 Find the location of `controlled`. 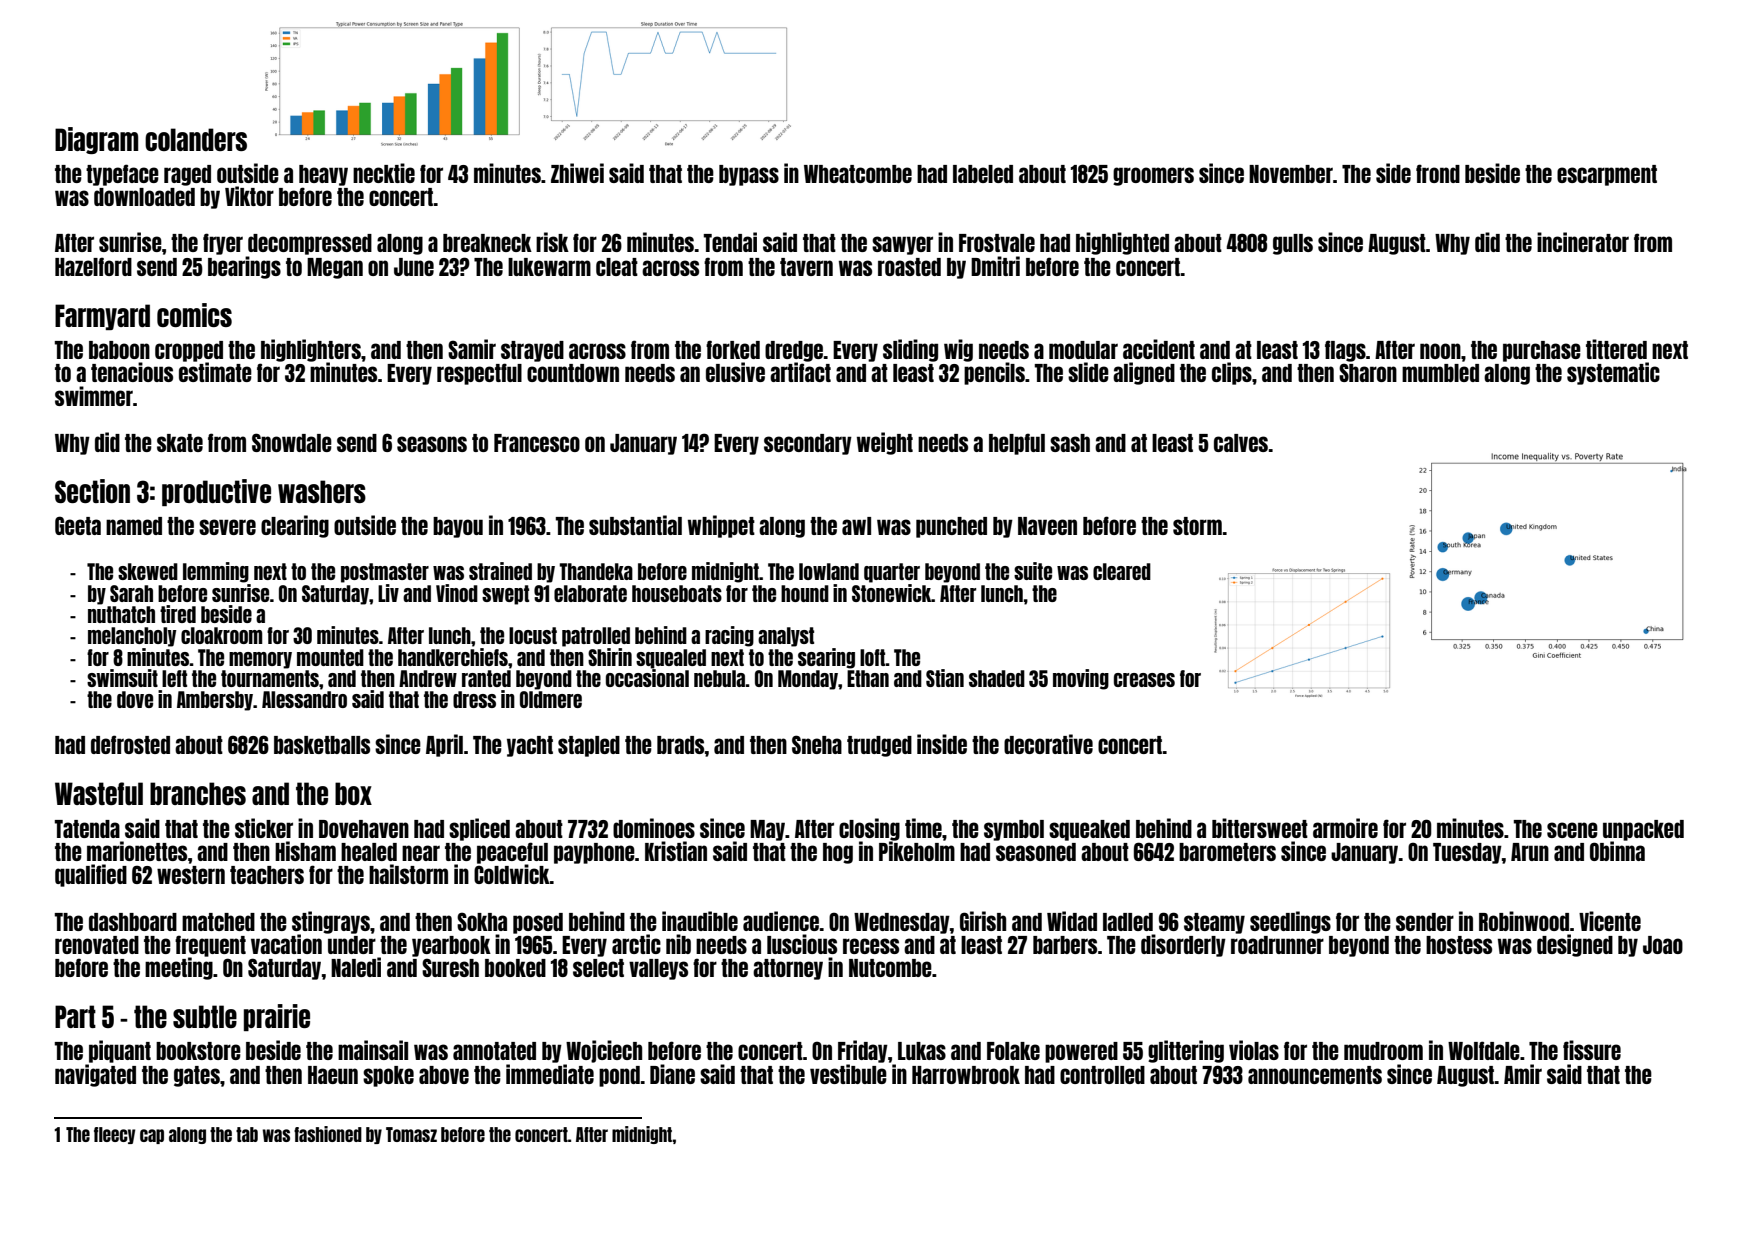

controlled is located at coordinates (1102, 1075).
